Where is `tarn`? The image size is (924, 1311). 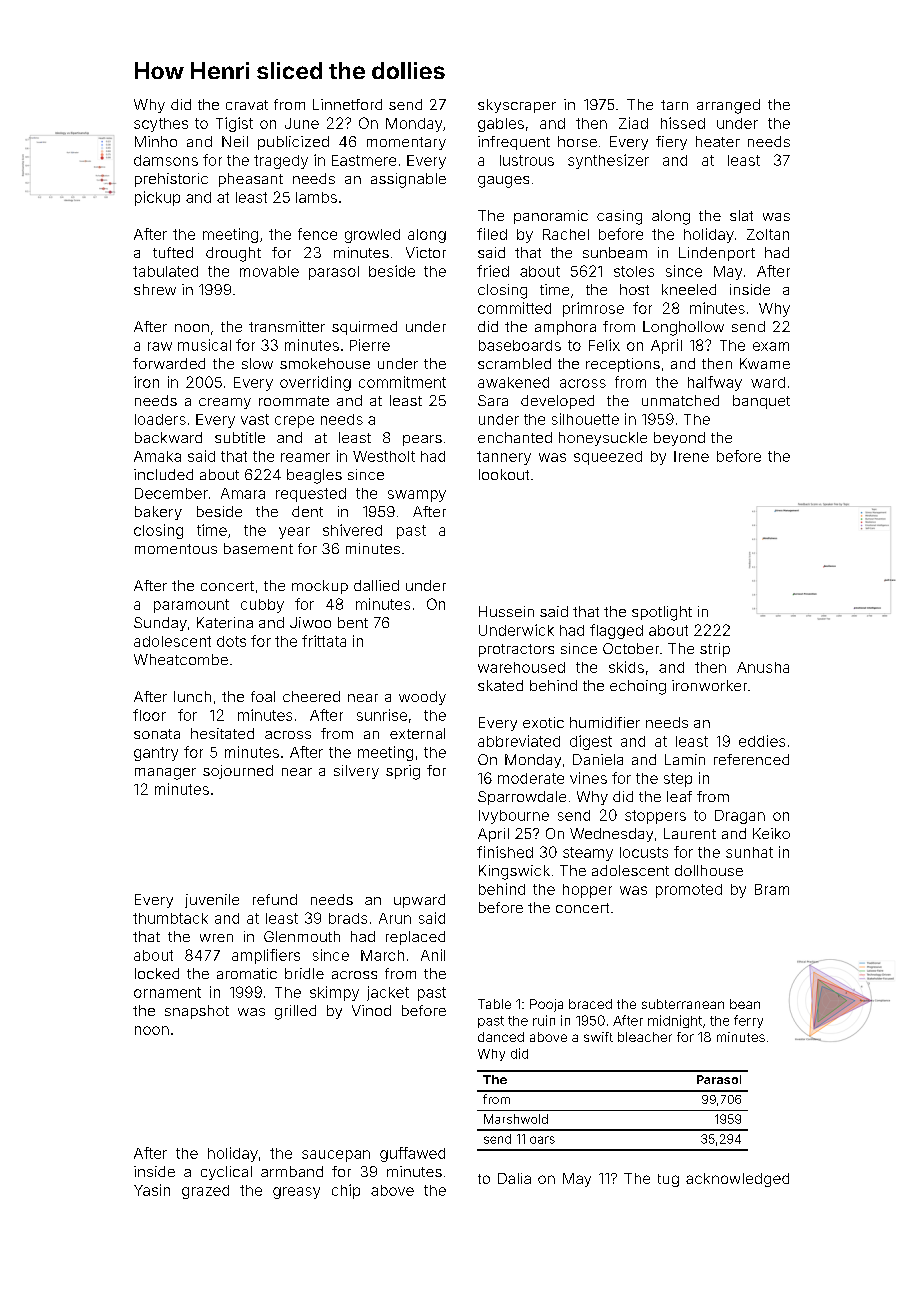 tarn is located at coordinates (674, 105).
